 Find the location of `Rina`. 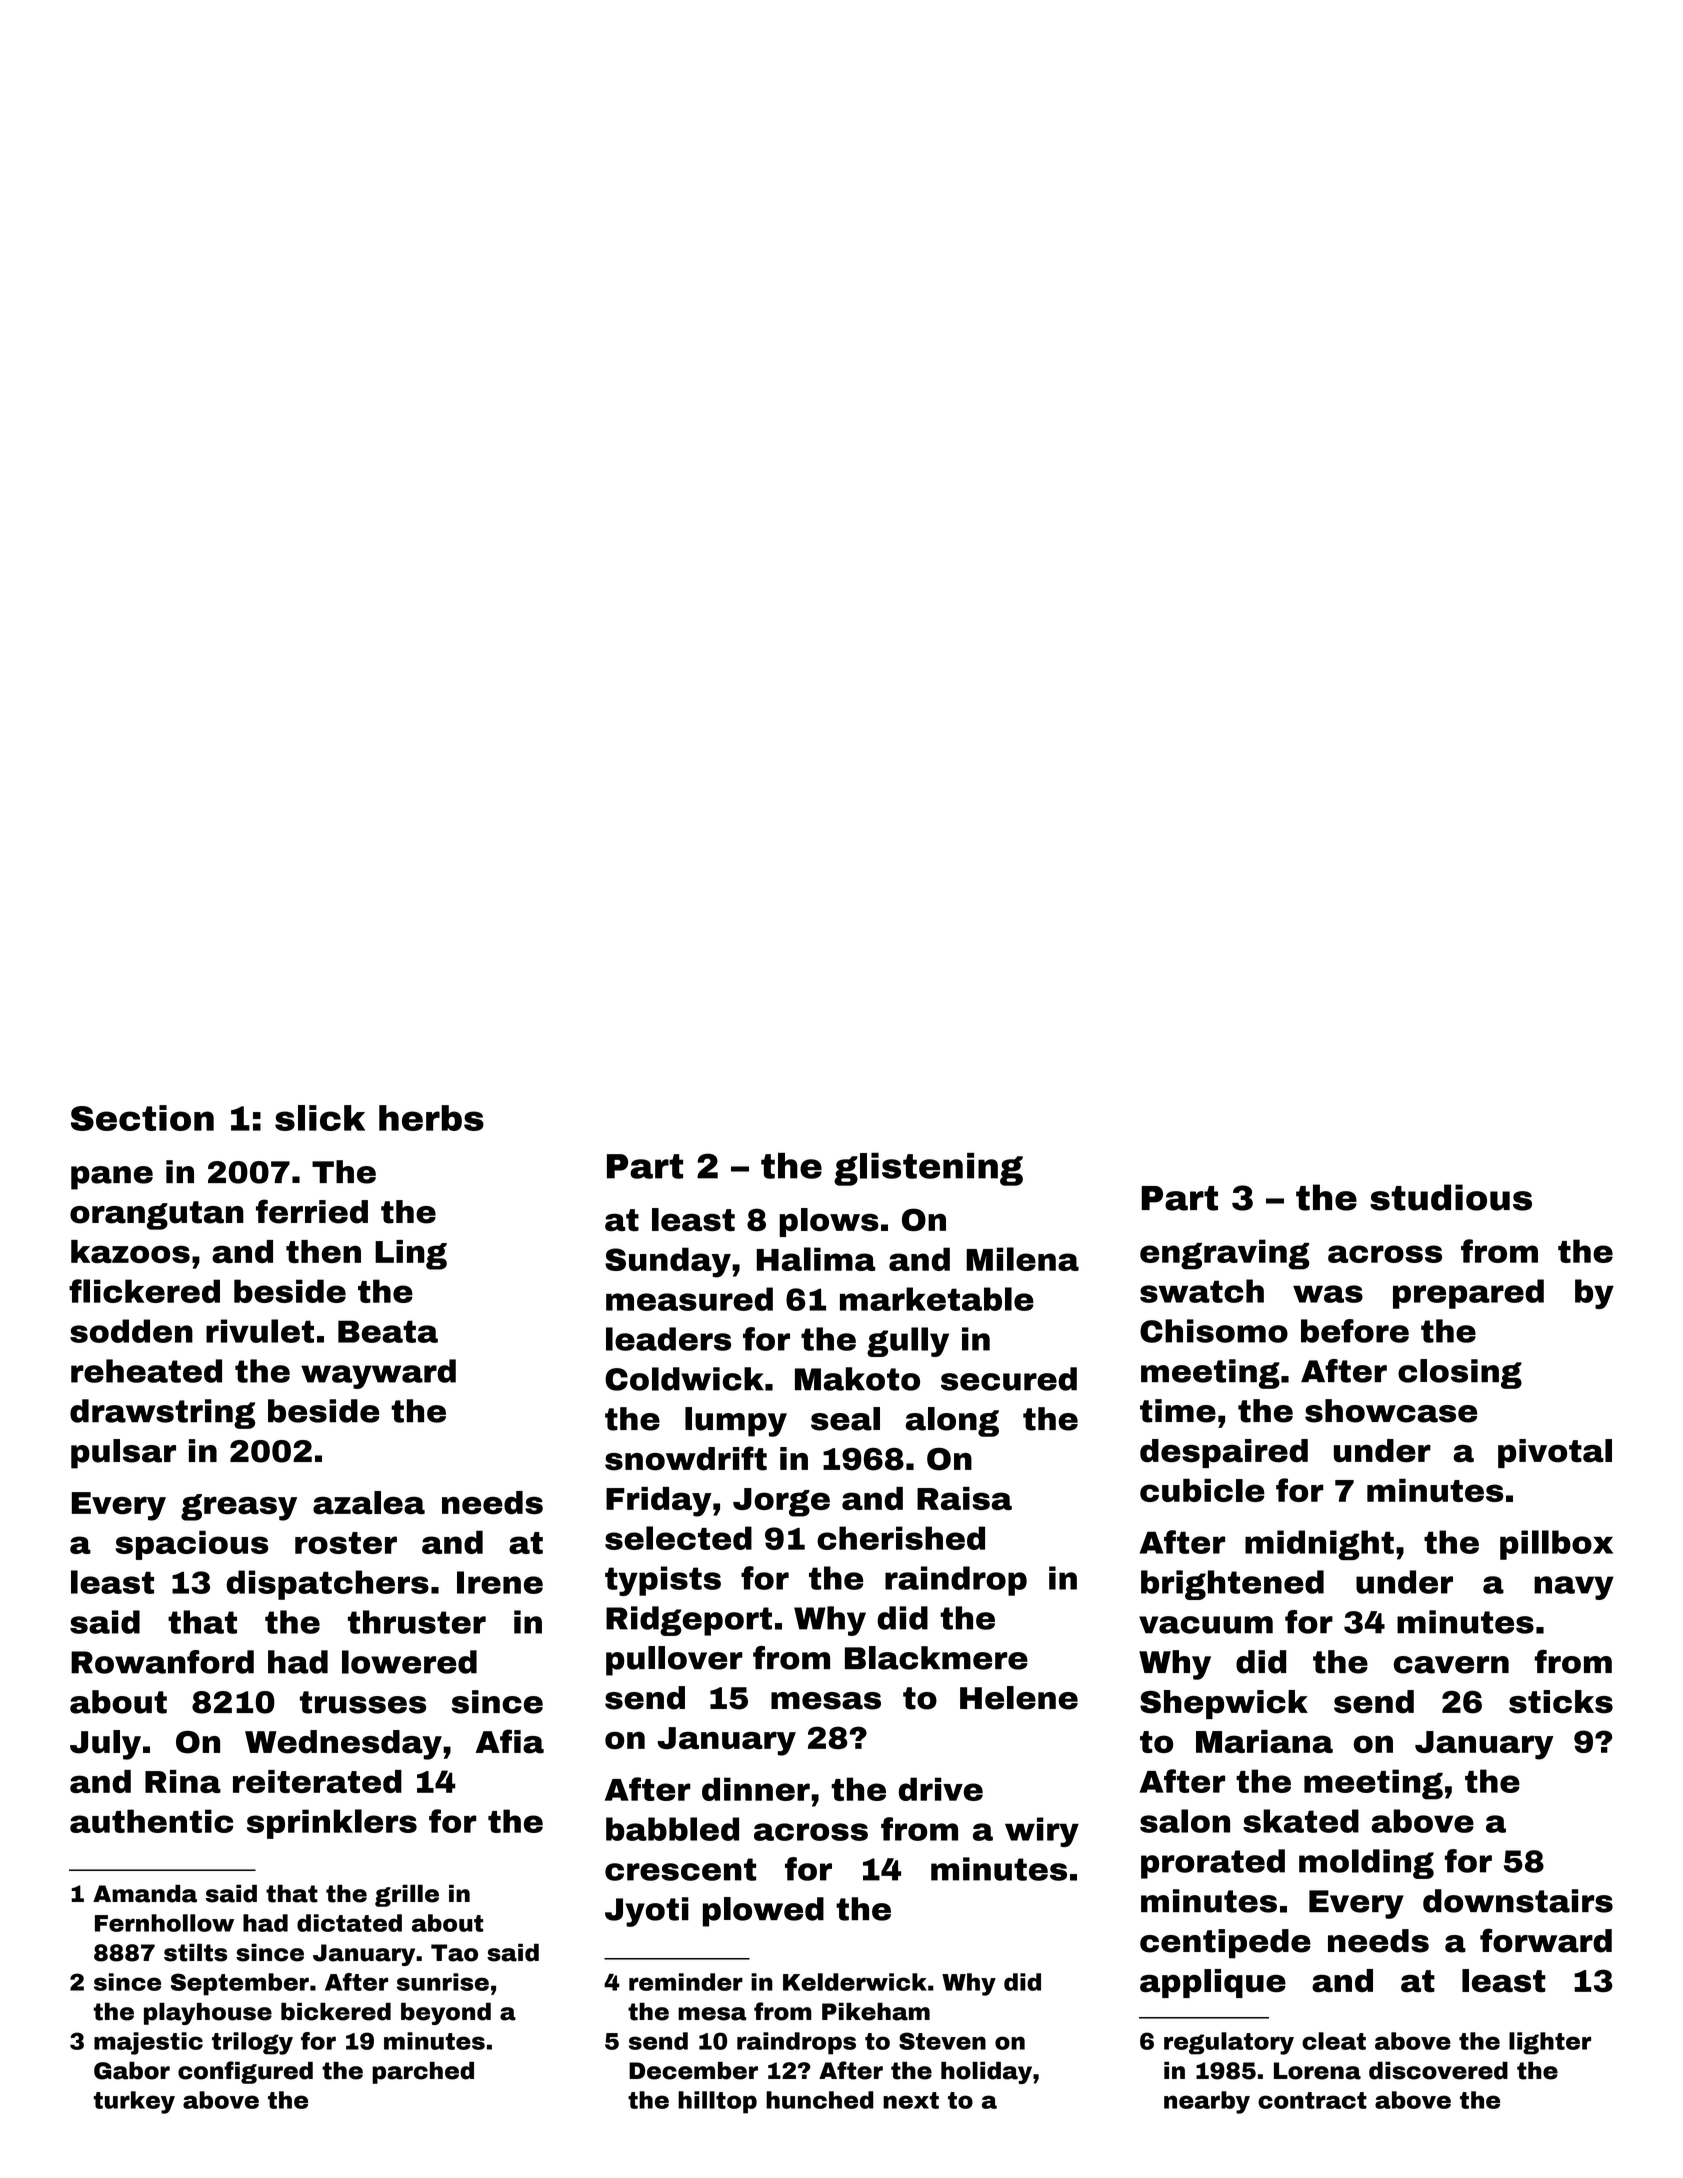

Rina is located at coordinates (183, 1781).
